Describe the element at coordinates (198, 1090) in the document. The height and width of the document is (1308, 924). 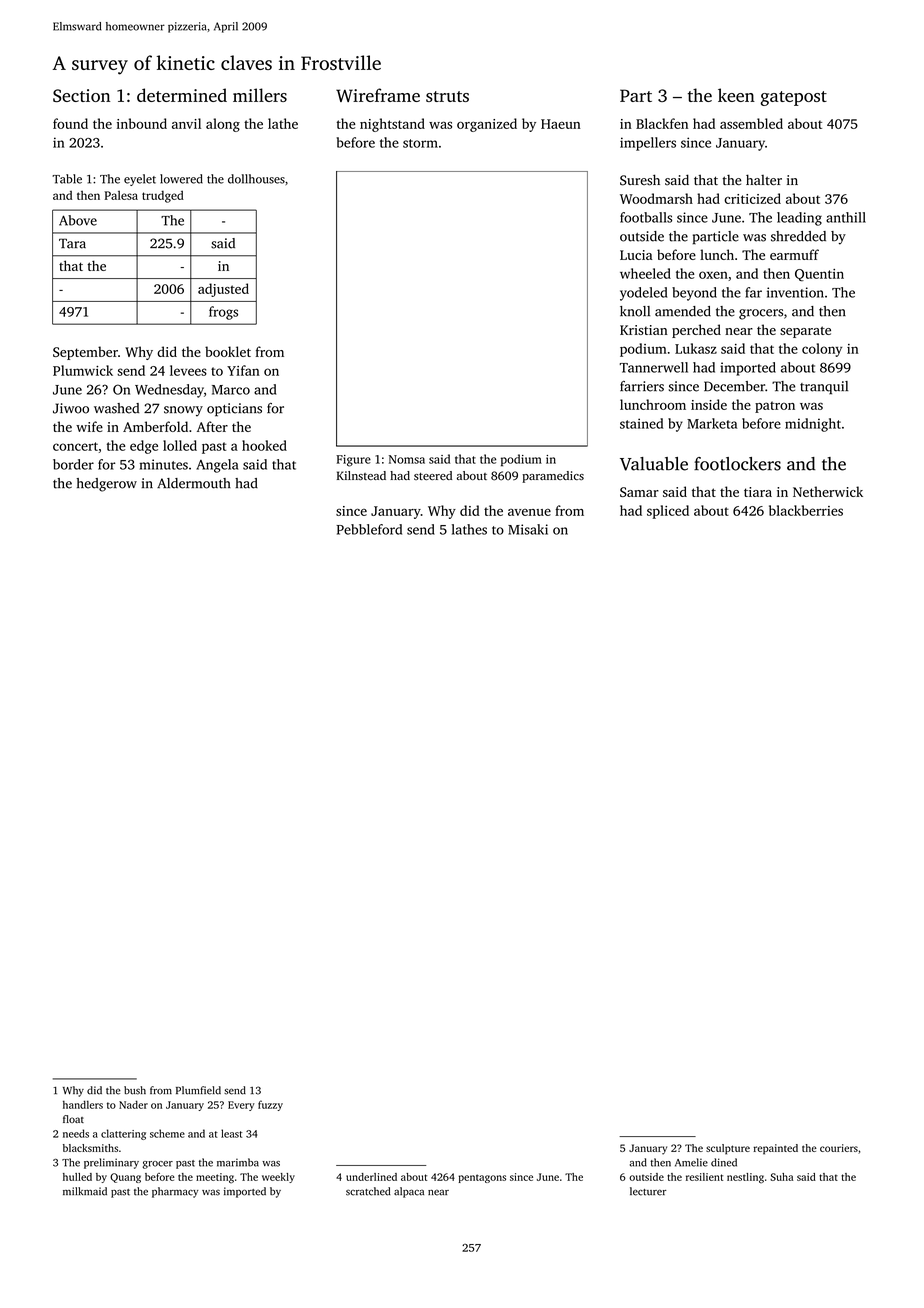
I see `Plumfield` at that location.
